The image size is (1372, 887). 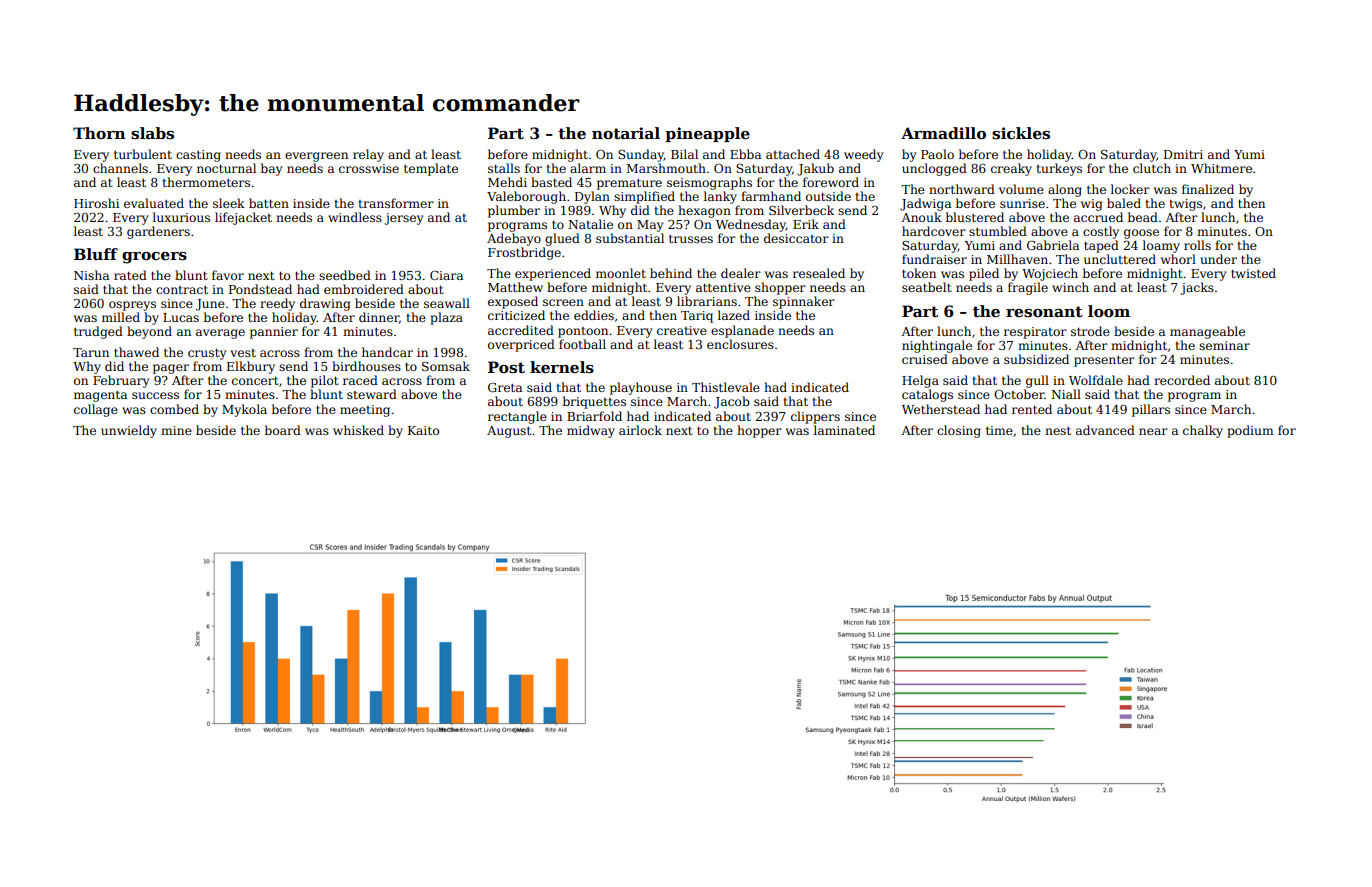 I want to click on notarial, so click(x=626, y=133).
